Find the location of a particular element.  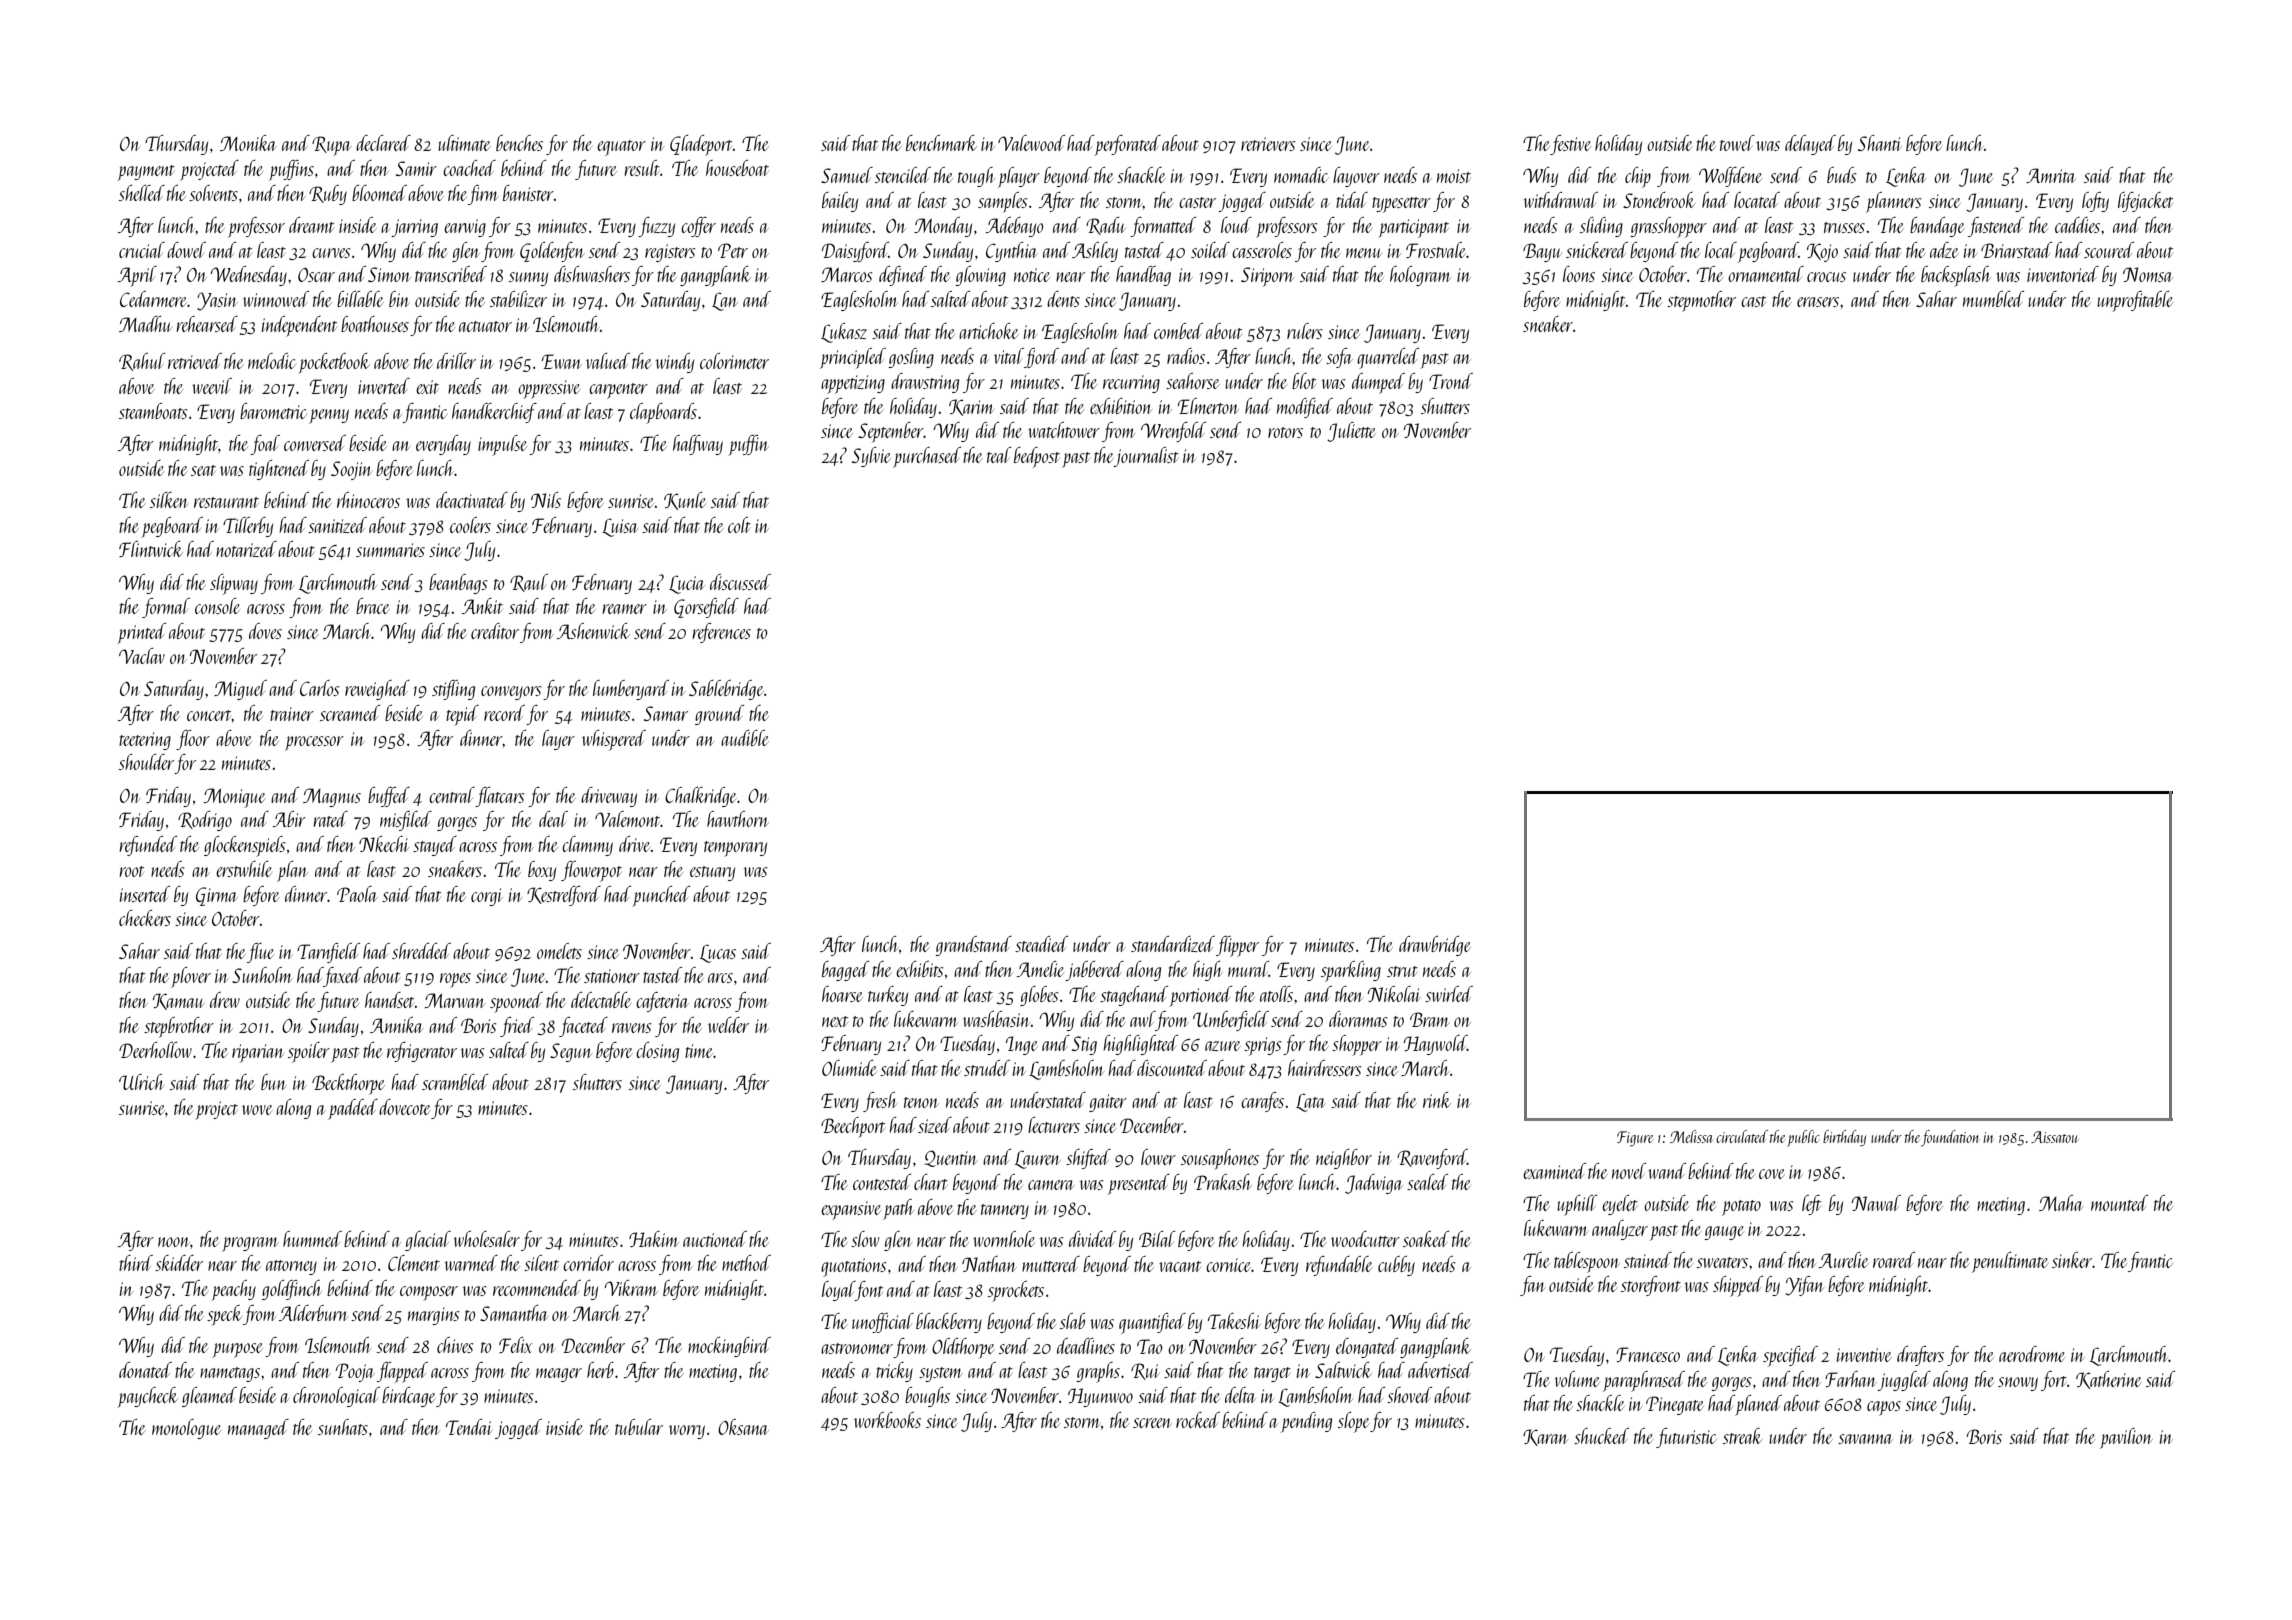

Segun is located at coordinates (571, 1052).
